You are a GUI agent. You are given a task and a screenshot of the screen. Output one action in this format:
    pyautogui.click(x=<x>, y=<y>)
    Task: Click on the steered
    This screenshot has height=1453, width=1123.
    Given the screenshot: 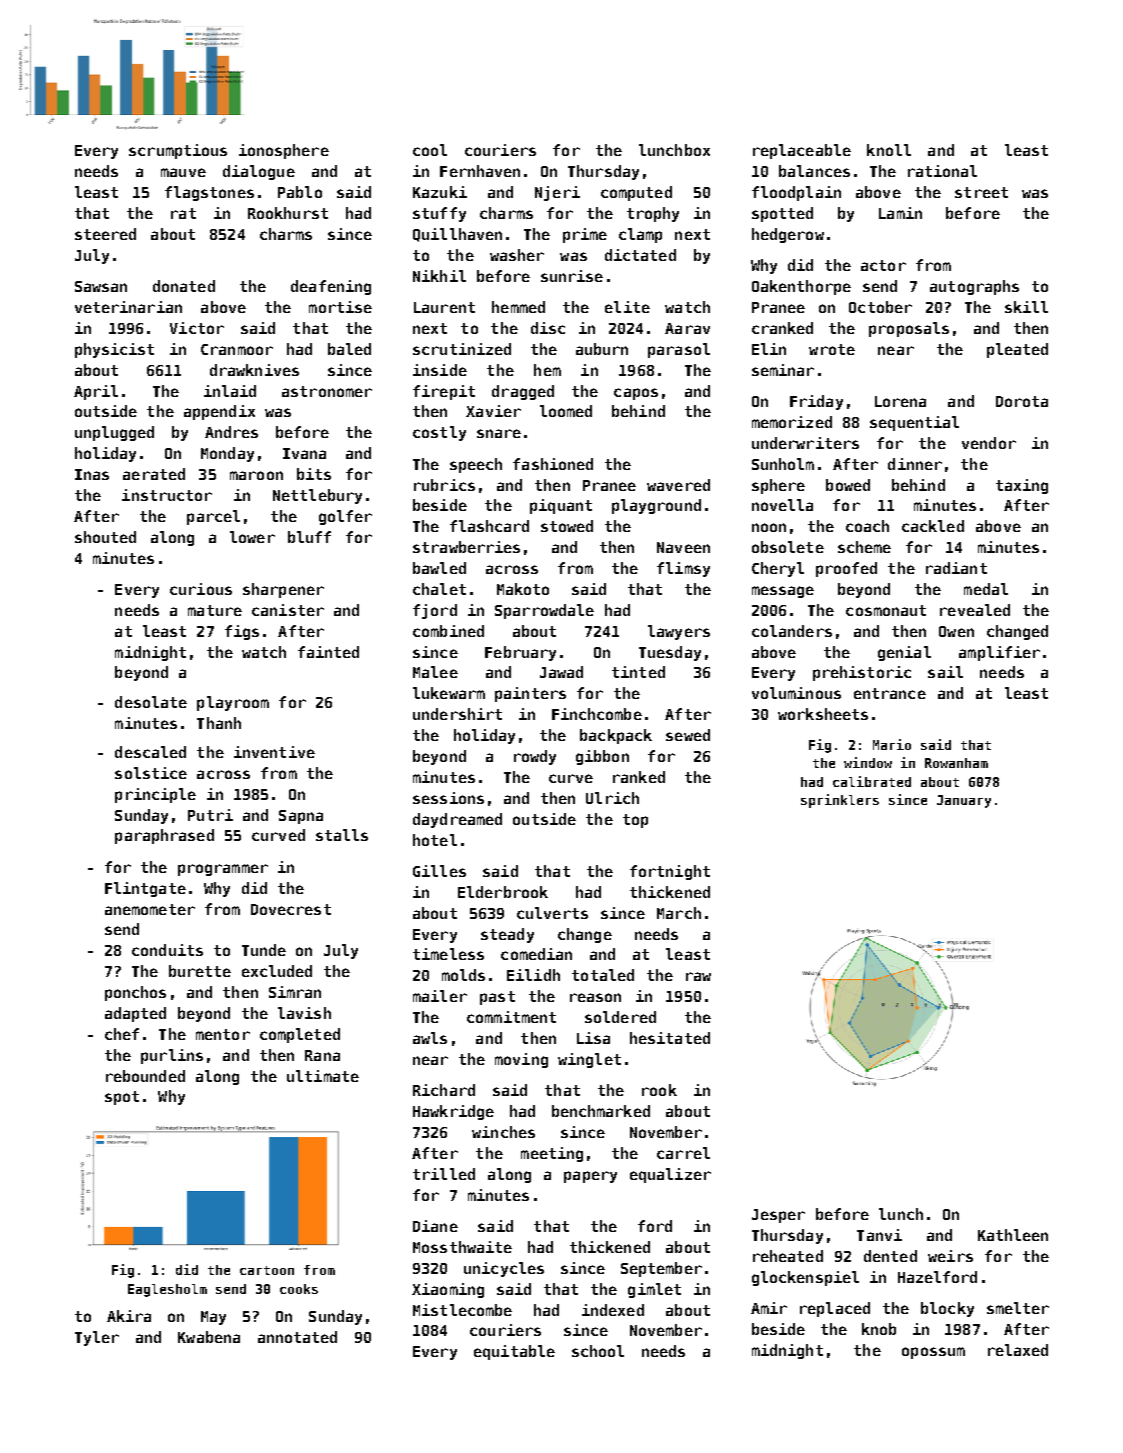 What is the action you would take?
    pyautogui.click(x=105, y=234)
